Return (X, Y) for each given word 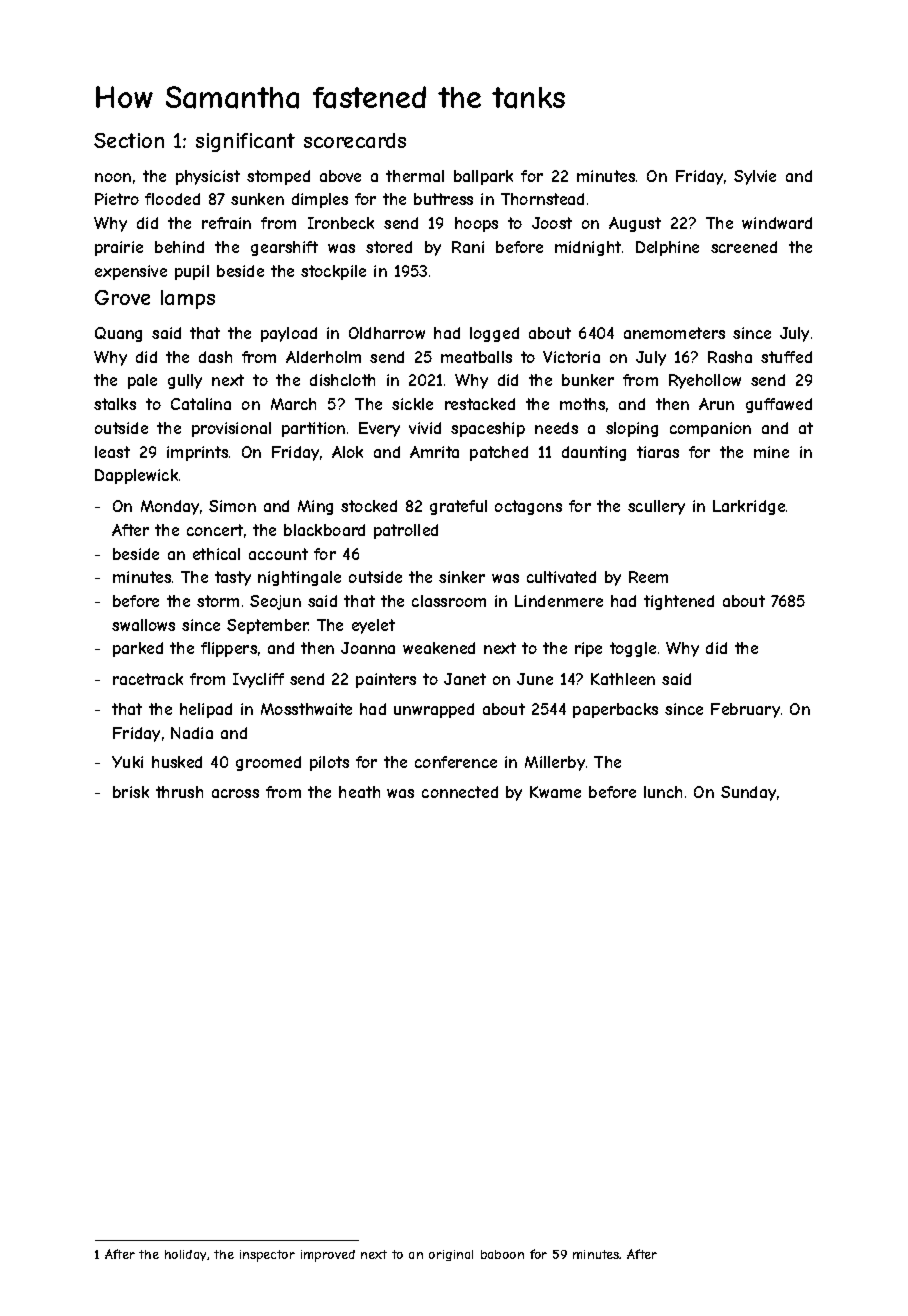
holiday (185, 1255)
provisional (231, 429)
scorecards (355, 140)
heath (359, 792)
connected (460, 792)
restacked (480, 404)
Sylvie (755, 177)
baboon (502, 1254)
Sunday (748, 793)
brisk (131, 792)
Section (129, 140)
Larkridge (749, 507)
